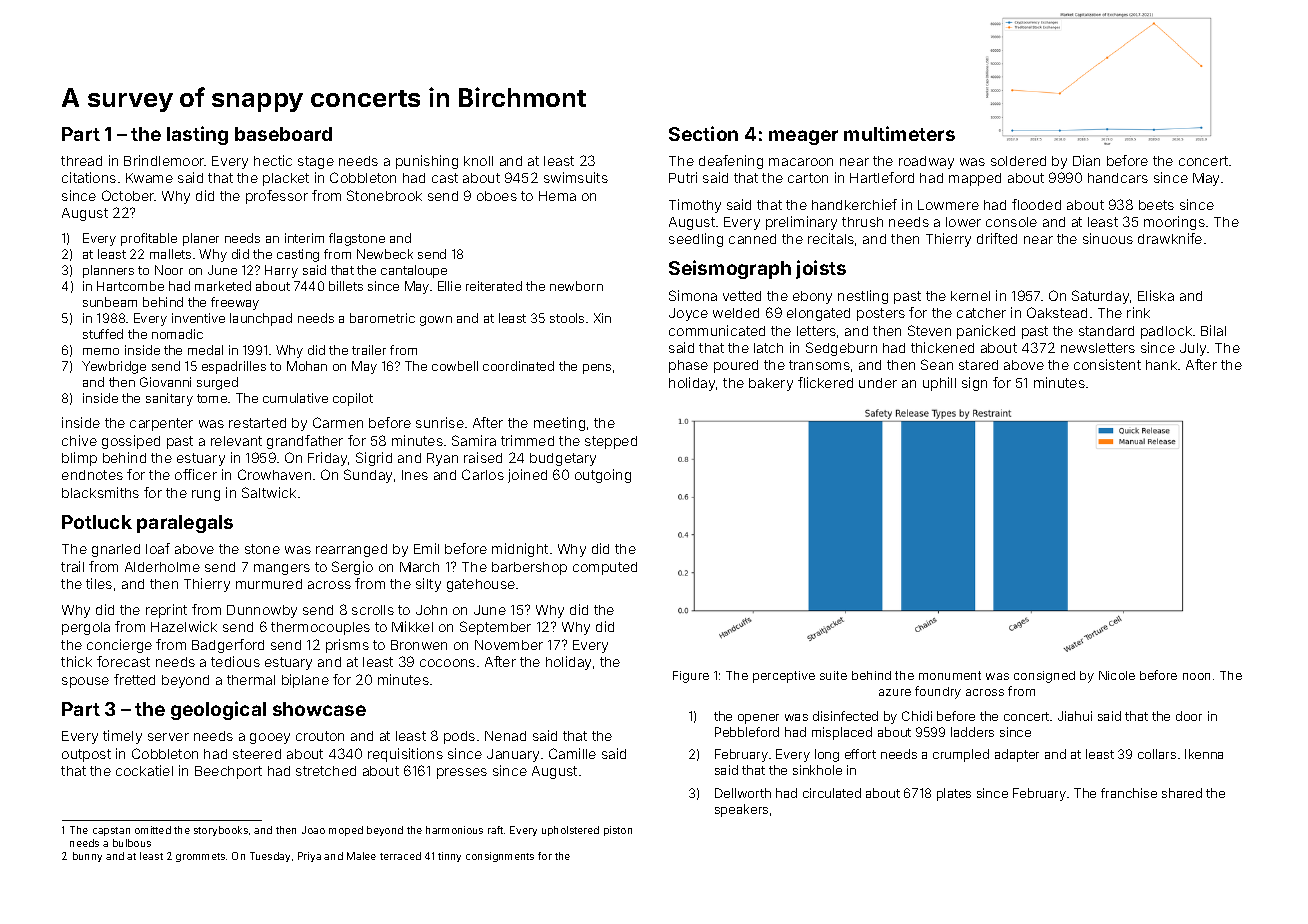  What do you see at coordinates (100, 492) in the image?
I see `blacksmiths` at bounding box center [100, 492].
